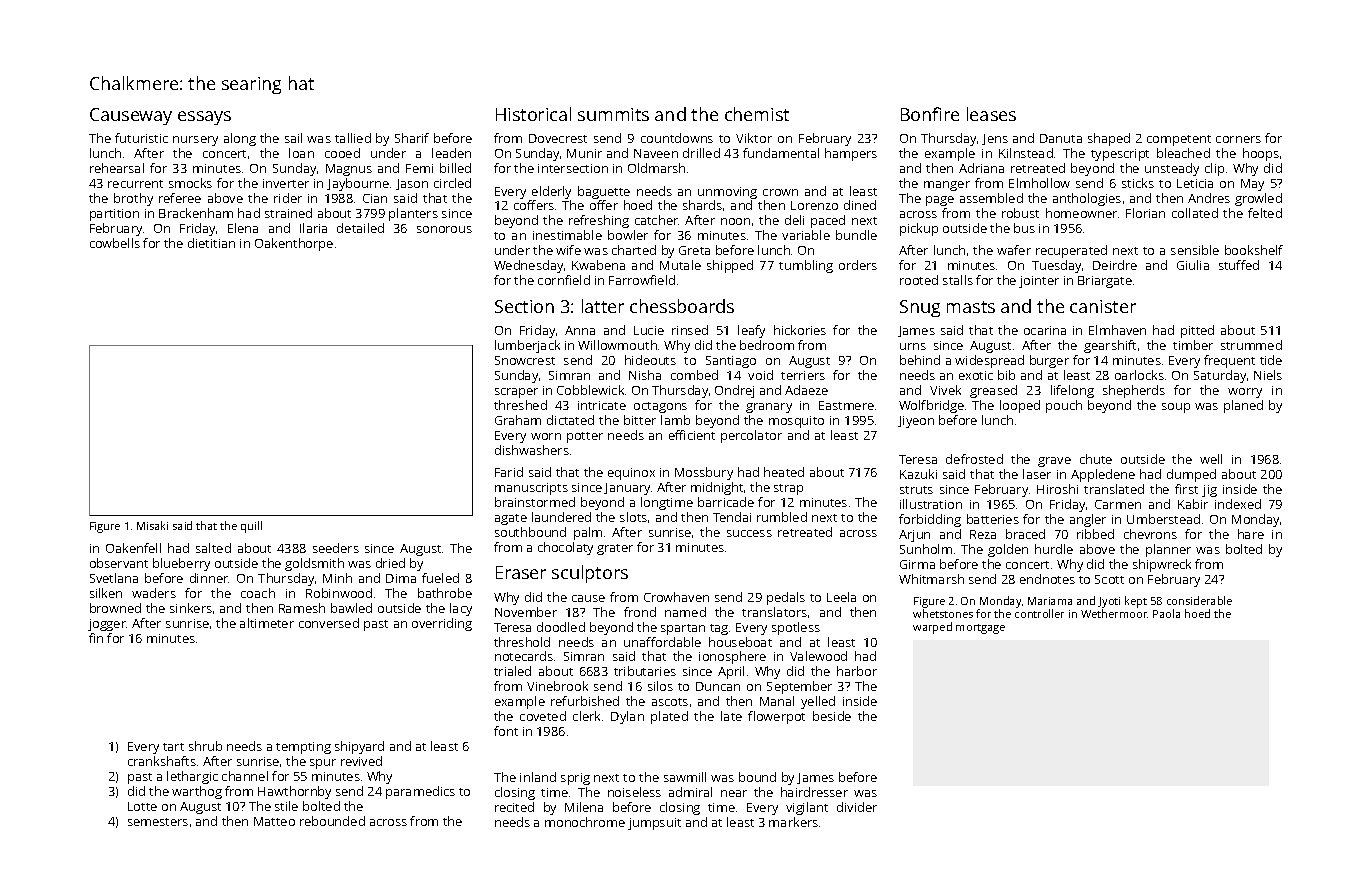  What do you see at coordinates (527, 346) in the page?
I see `lumberjack` at bounding box center [527, 346].
